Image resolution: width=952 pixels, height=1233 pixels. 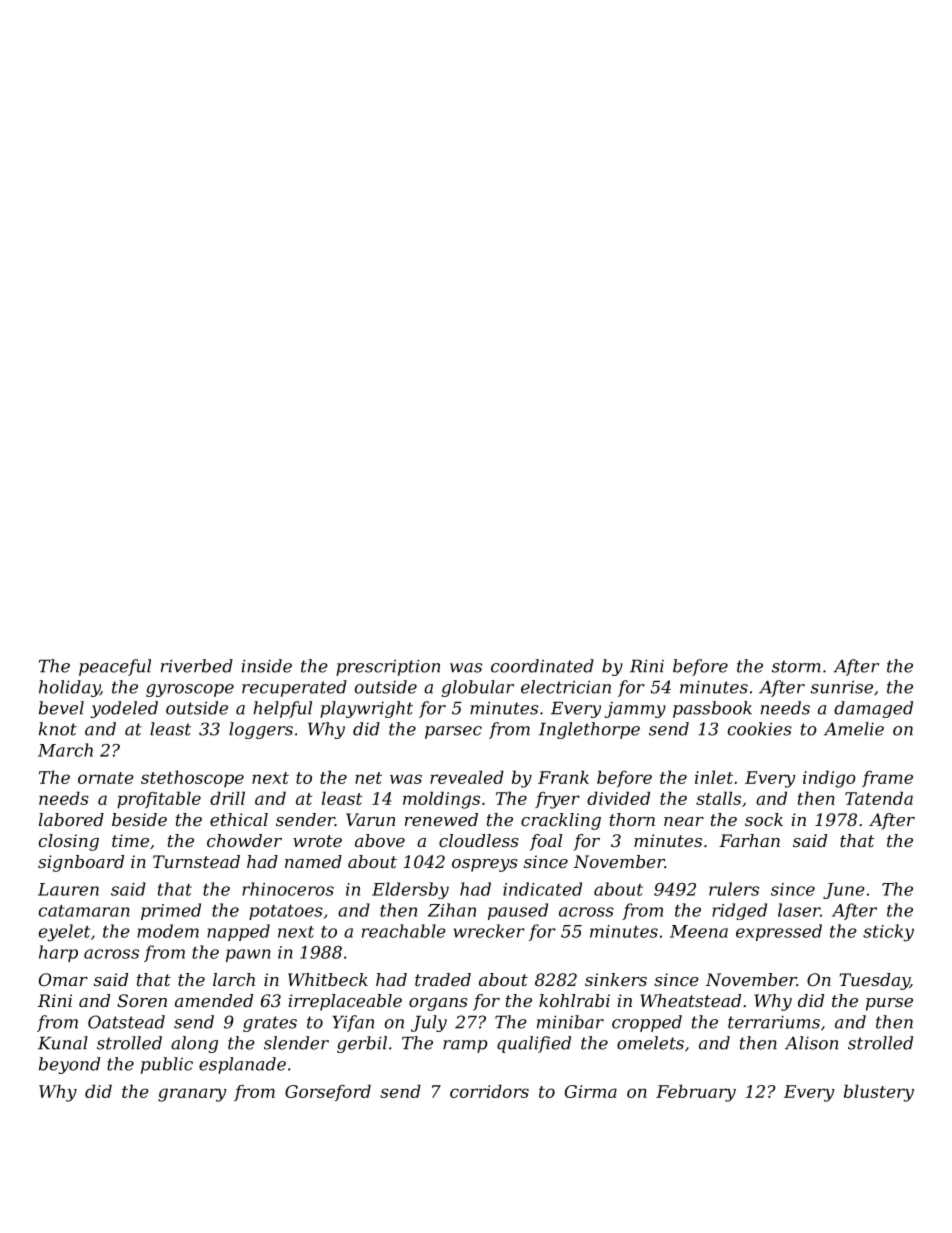 I want to click on bevel, so click(x=61, y=708).
